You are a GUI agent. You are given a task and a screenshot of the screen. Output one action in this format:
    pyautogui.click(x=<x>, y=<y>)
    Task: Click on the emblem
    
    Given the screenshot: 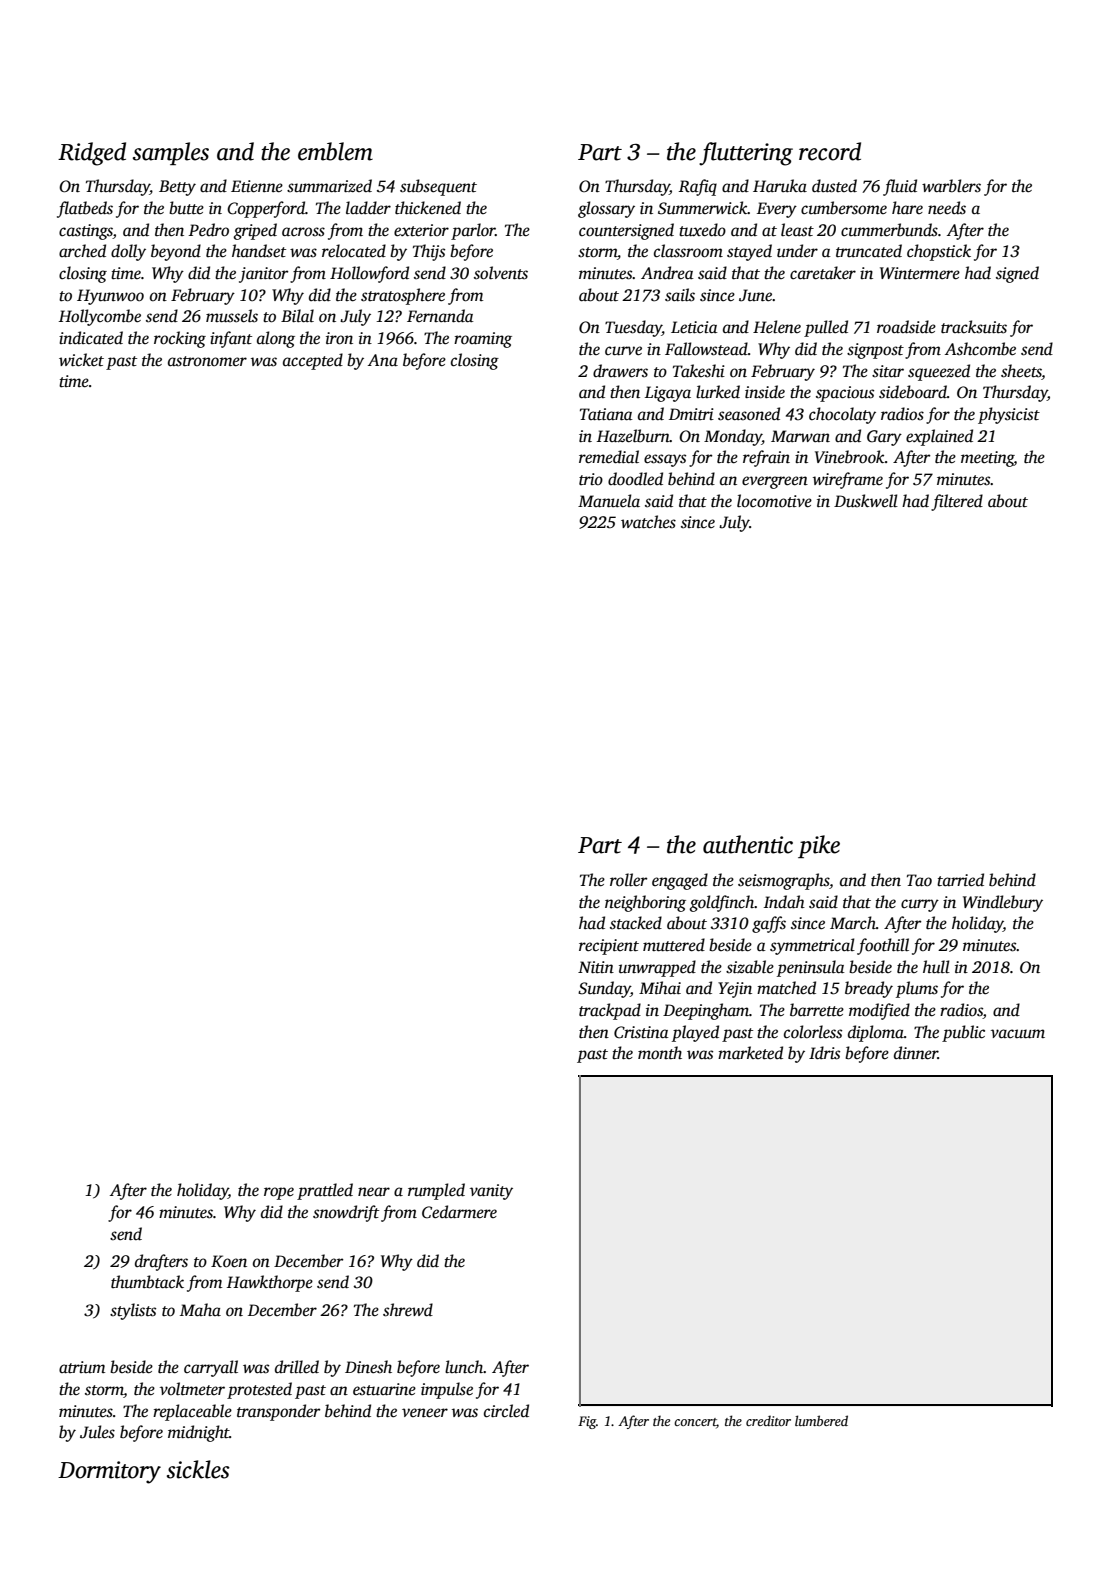 What is the action you would take?
    pyautogui.click(x=335, y=151)
